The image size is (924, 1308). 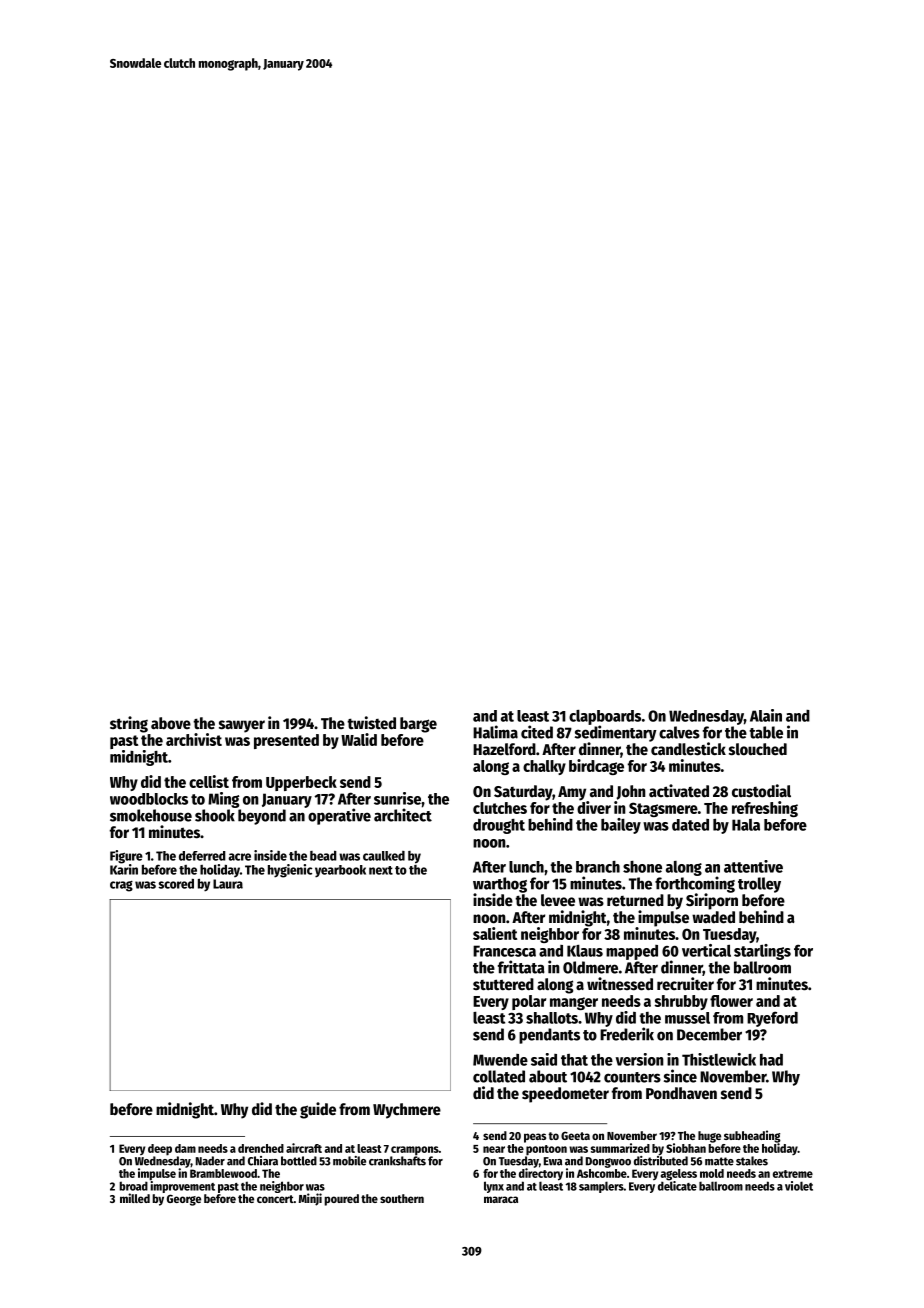 What do you see at coordinates (384, 856) in the image?
I see `caulked` at bounding box center [384, 856].
